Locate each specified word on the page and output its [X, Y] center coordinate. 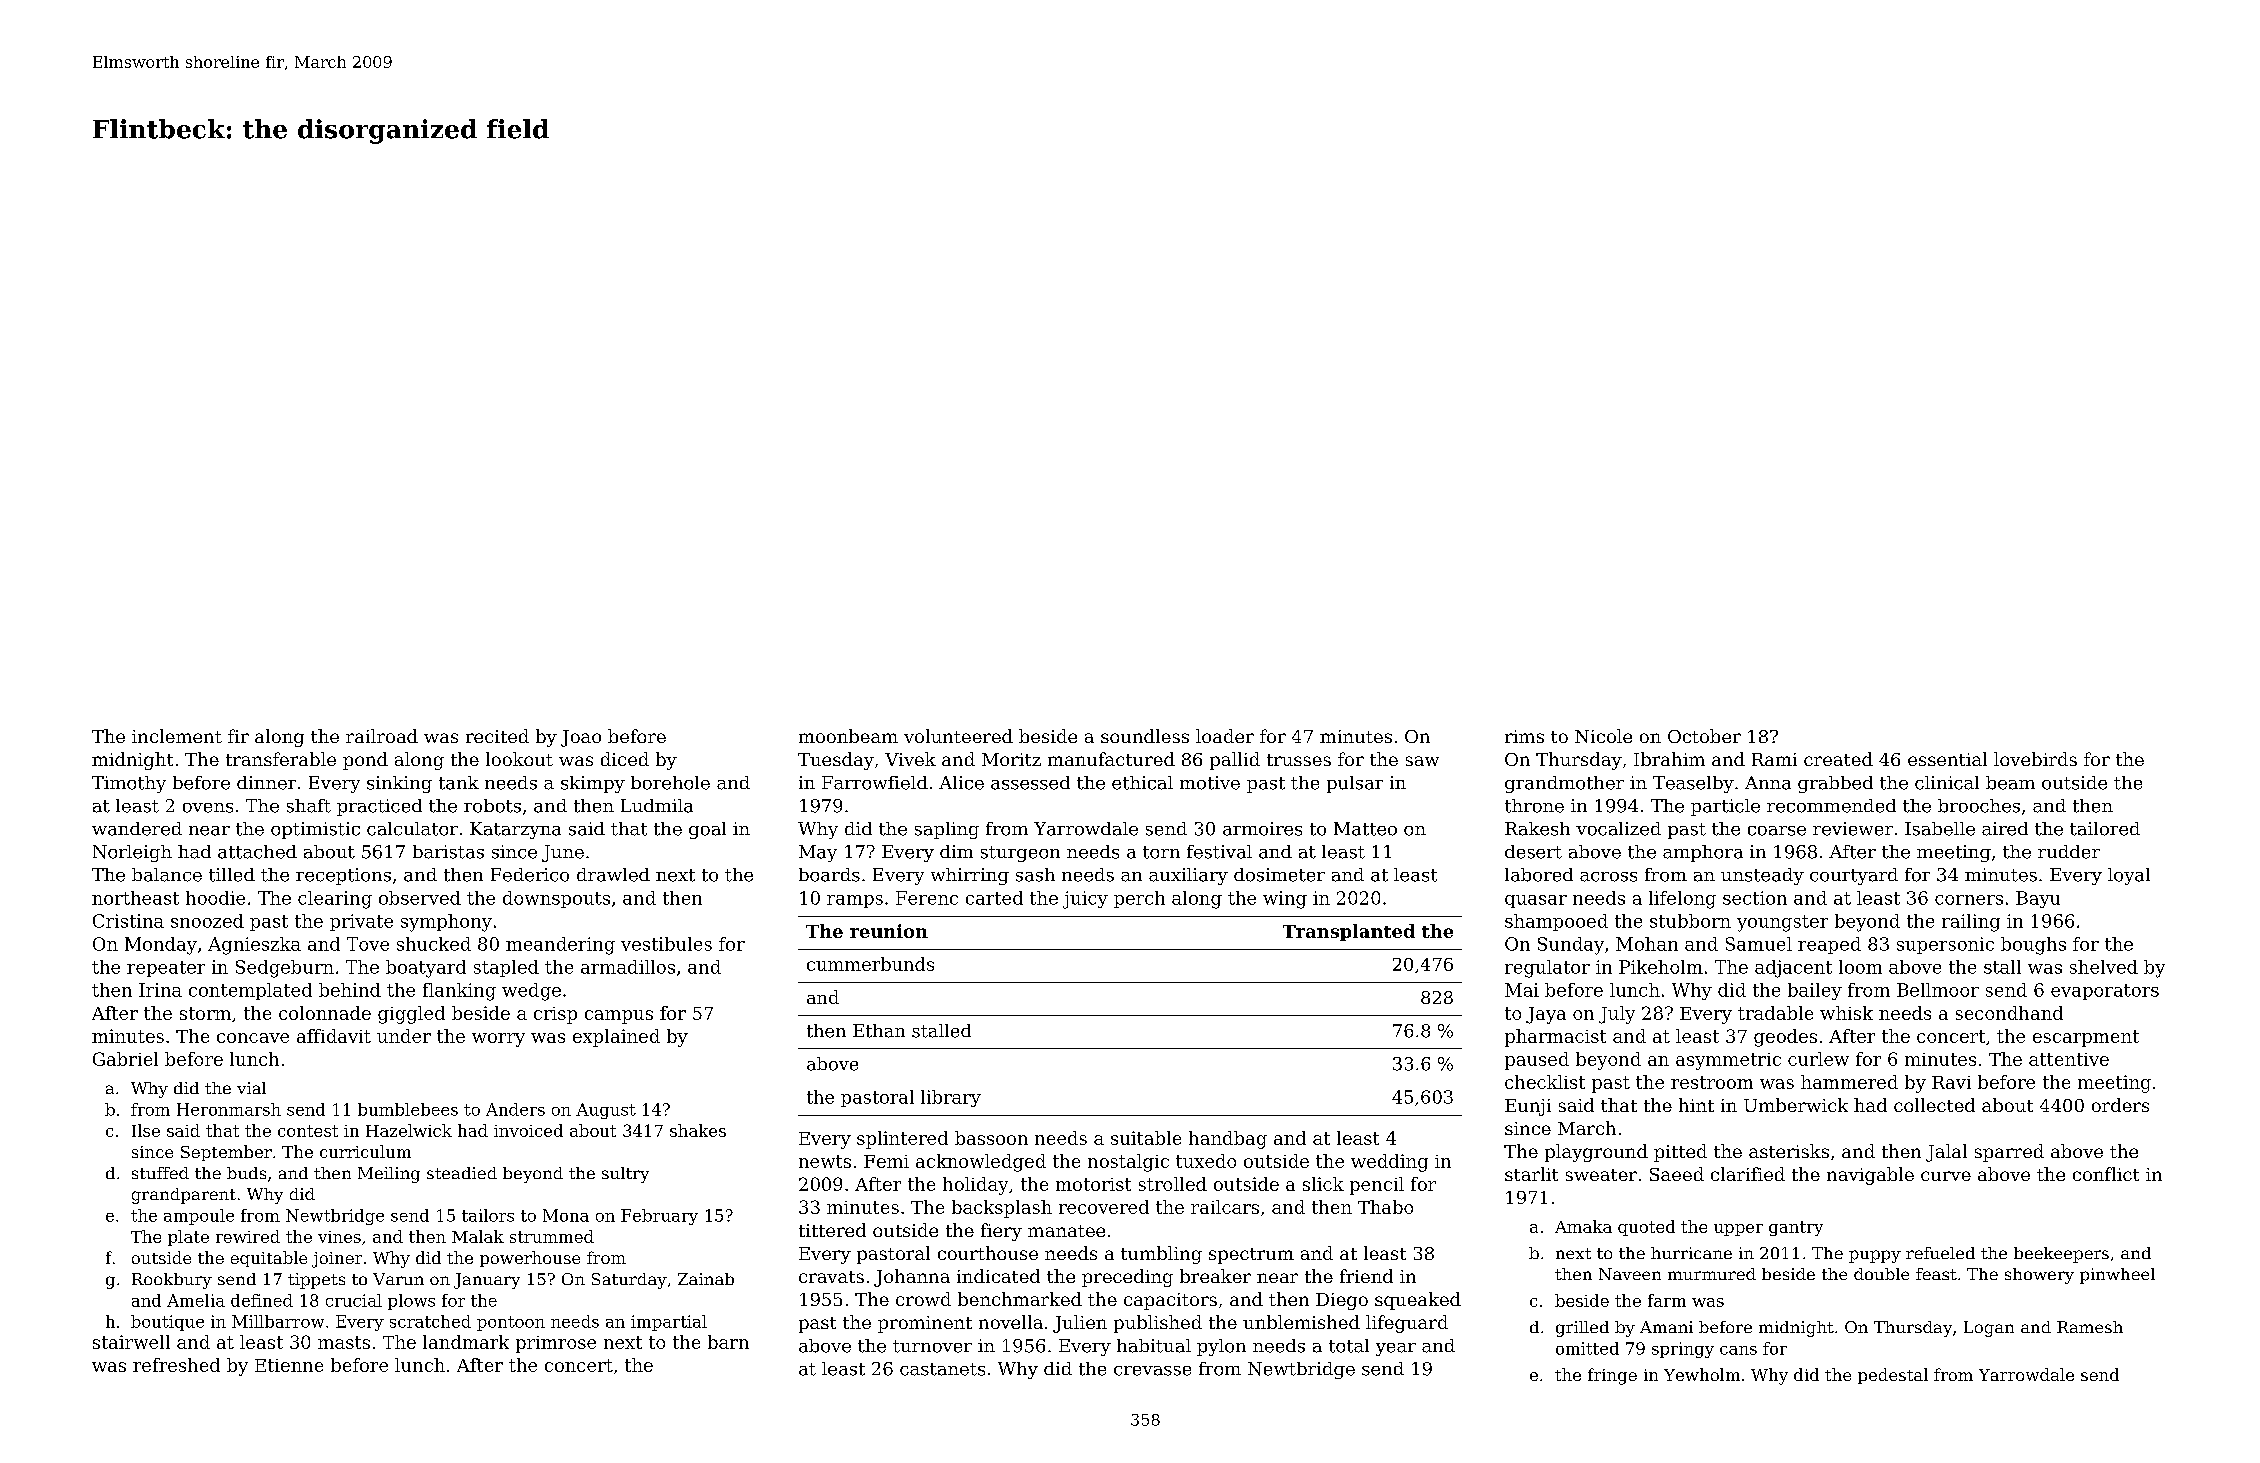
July [1617, 1015]
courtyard [1854, 876]
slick [1323, 1184]
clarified [1748, 1174]
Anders [515, 1109]
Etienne [289, 1365]
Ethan [879, 1031]
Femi [886, 1161]
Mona [566, 1215]
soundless [1145, 736]
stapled [506, 968]
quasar [1536, 901]
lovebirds [2035, 759]
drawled [613, 875]
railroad [382, 736]
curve [1946, 1176]
